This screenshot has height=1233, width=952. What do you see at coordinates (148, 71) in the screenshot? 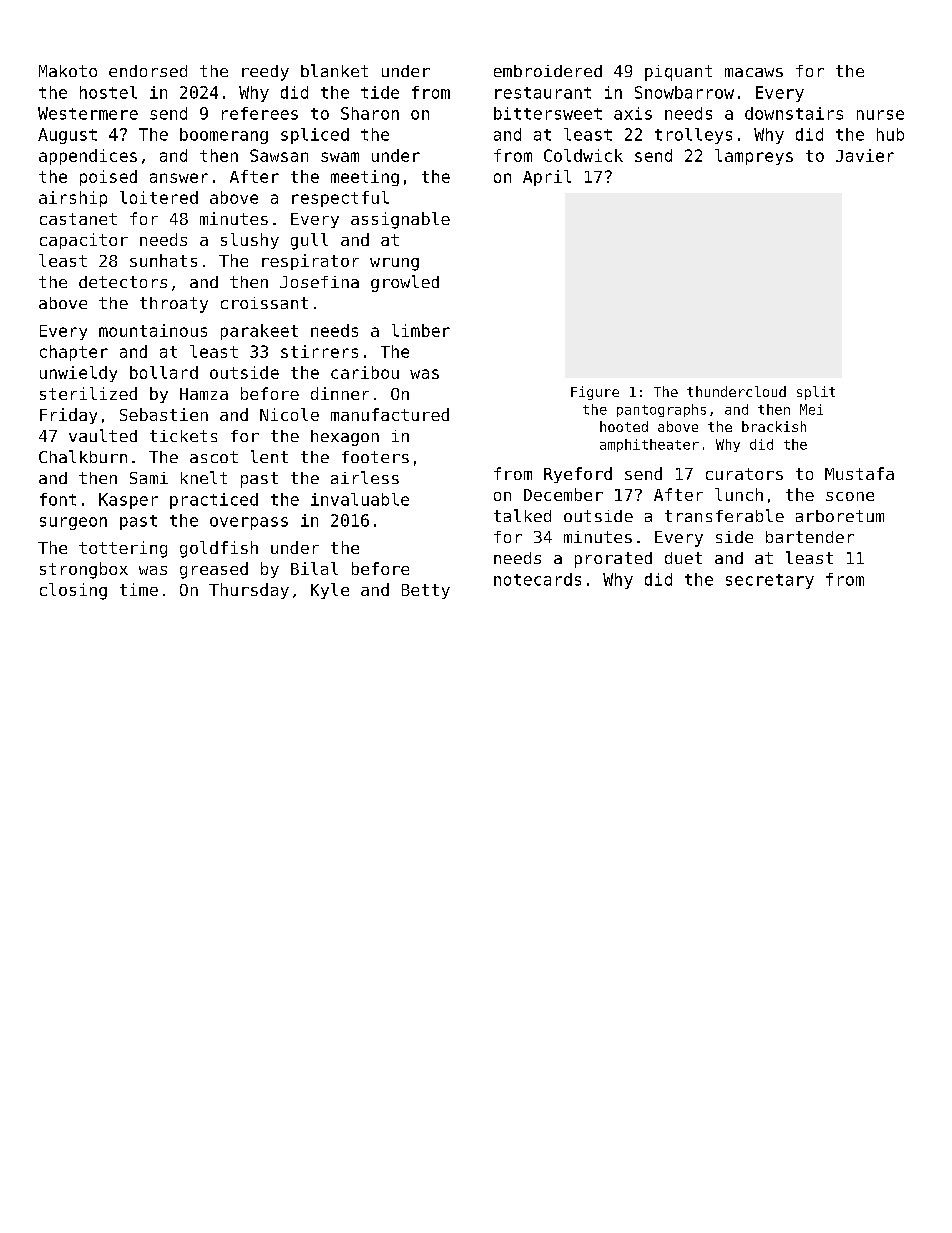
I see `endorsed` at bounding box center [148, 71].
